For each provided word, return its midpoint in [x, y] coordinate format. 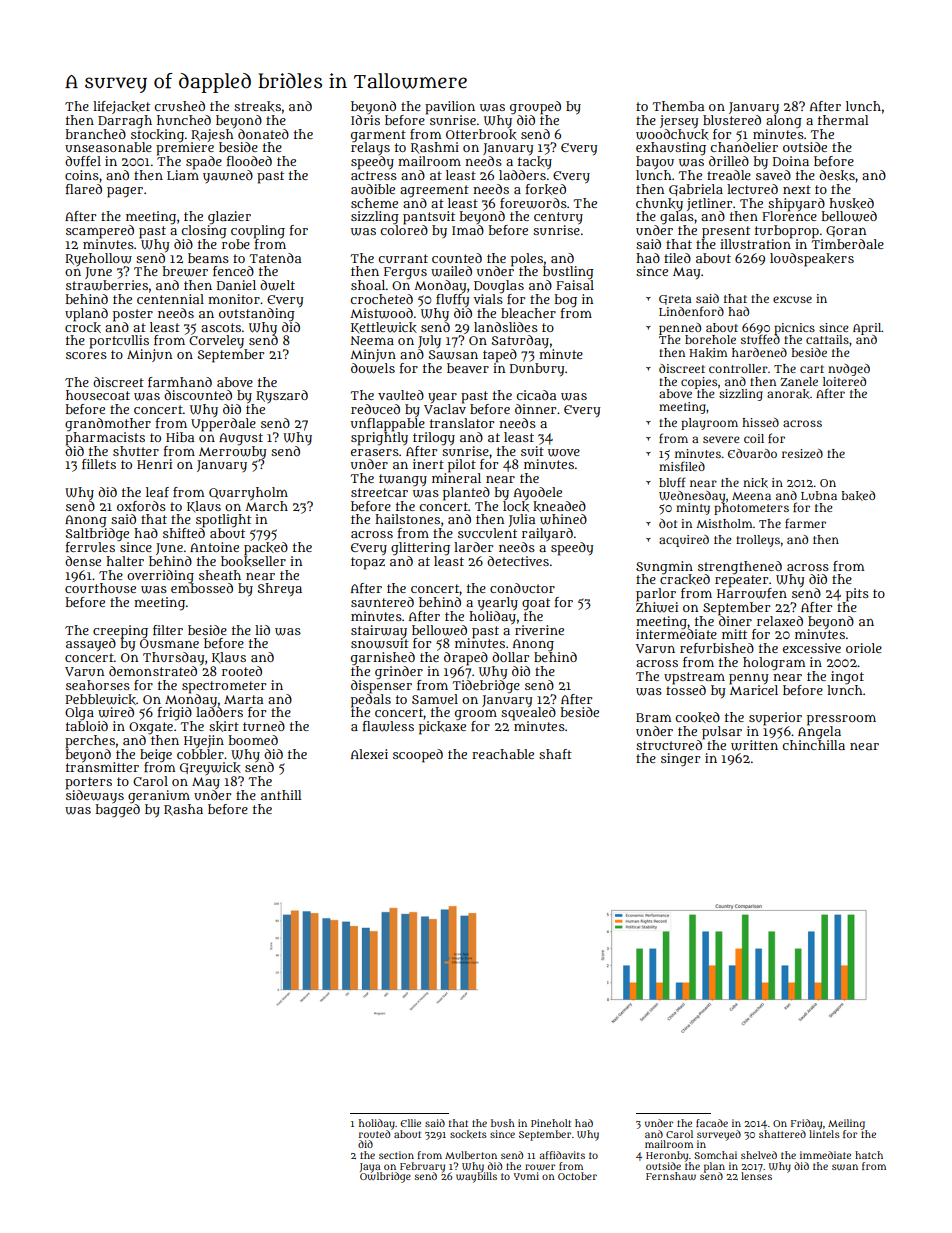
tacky [535, 163]
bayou [655, 163]
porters [88, 783]
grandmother [108, 425]
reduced [375, 409]
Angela [819, 732]
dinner [535, 409]
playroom [709, 424]
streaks [257, 106]
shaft [555, 754]
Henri [154, 464]
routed [375, 1133]
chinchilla [813, 744]
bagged [117, 810]
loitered [844, 381]
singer [680, 760]
